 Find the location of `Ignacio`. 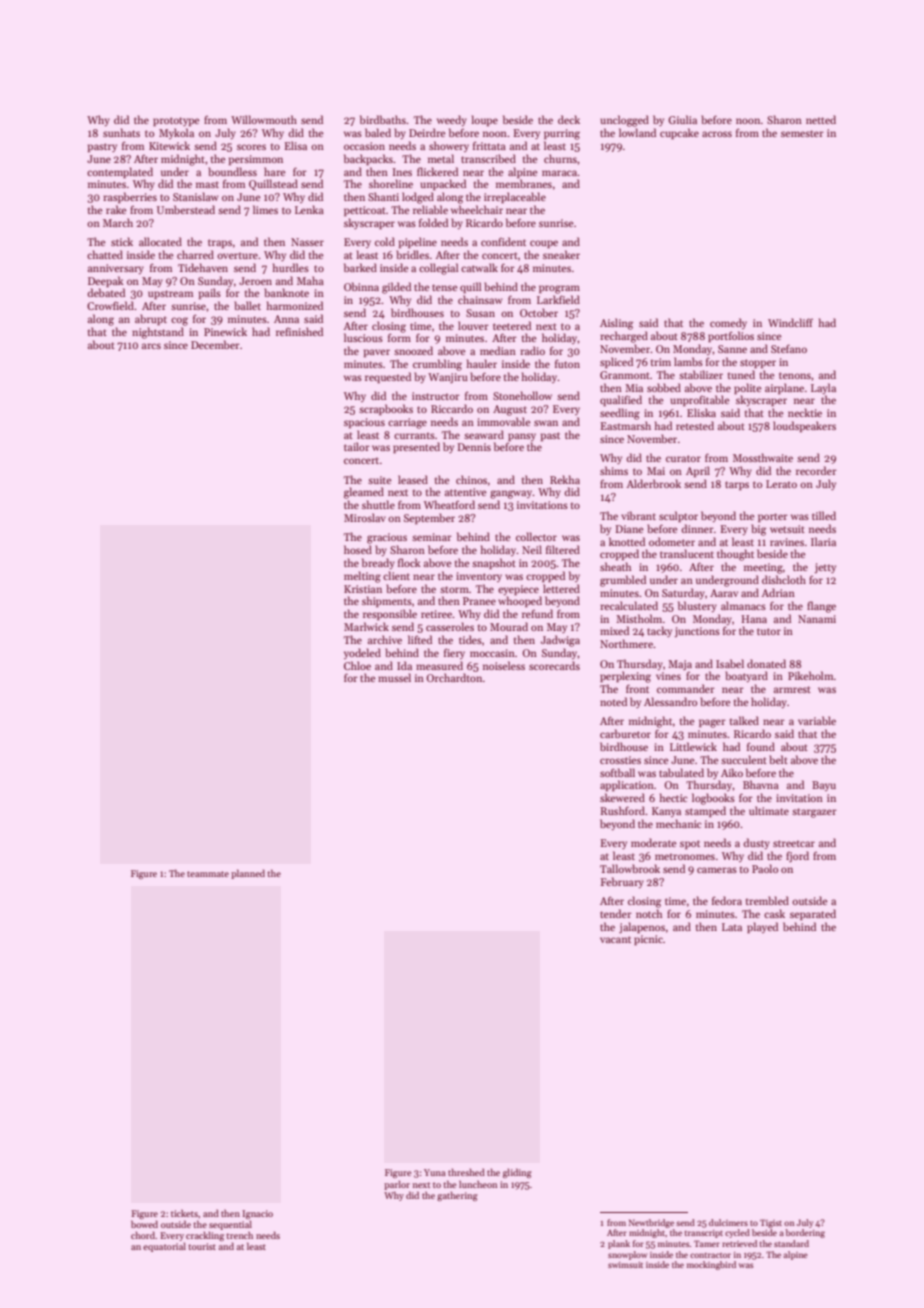

Ignacio is located at coordinates (257, 1214).
